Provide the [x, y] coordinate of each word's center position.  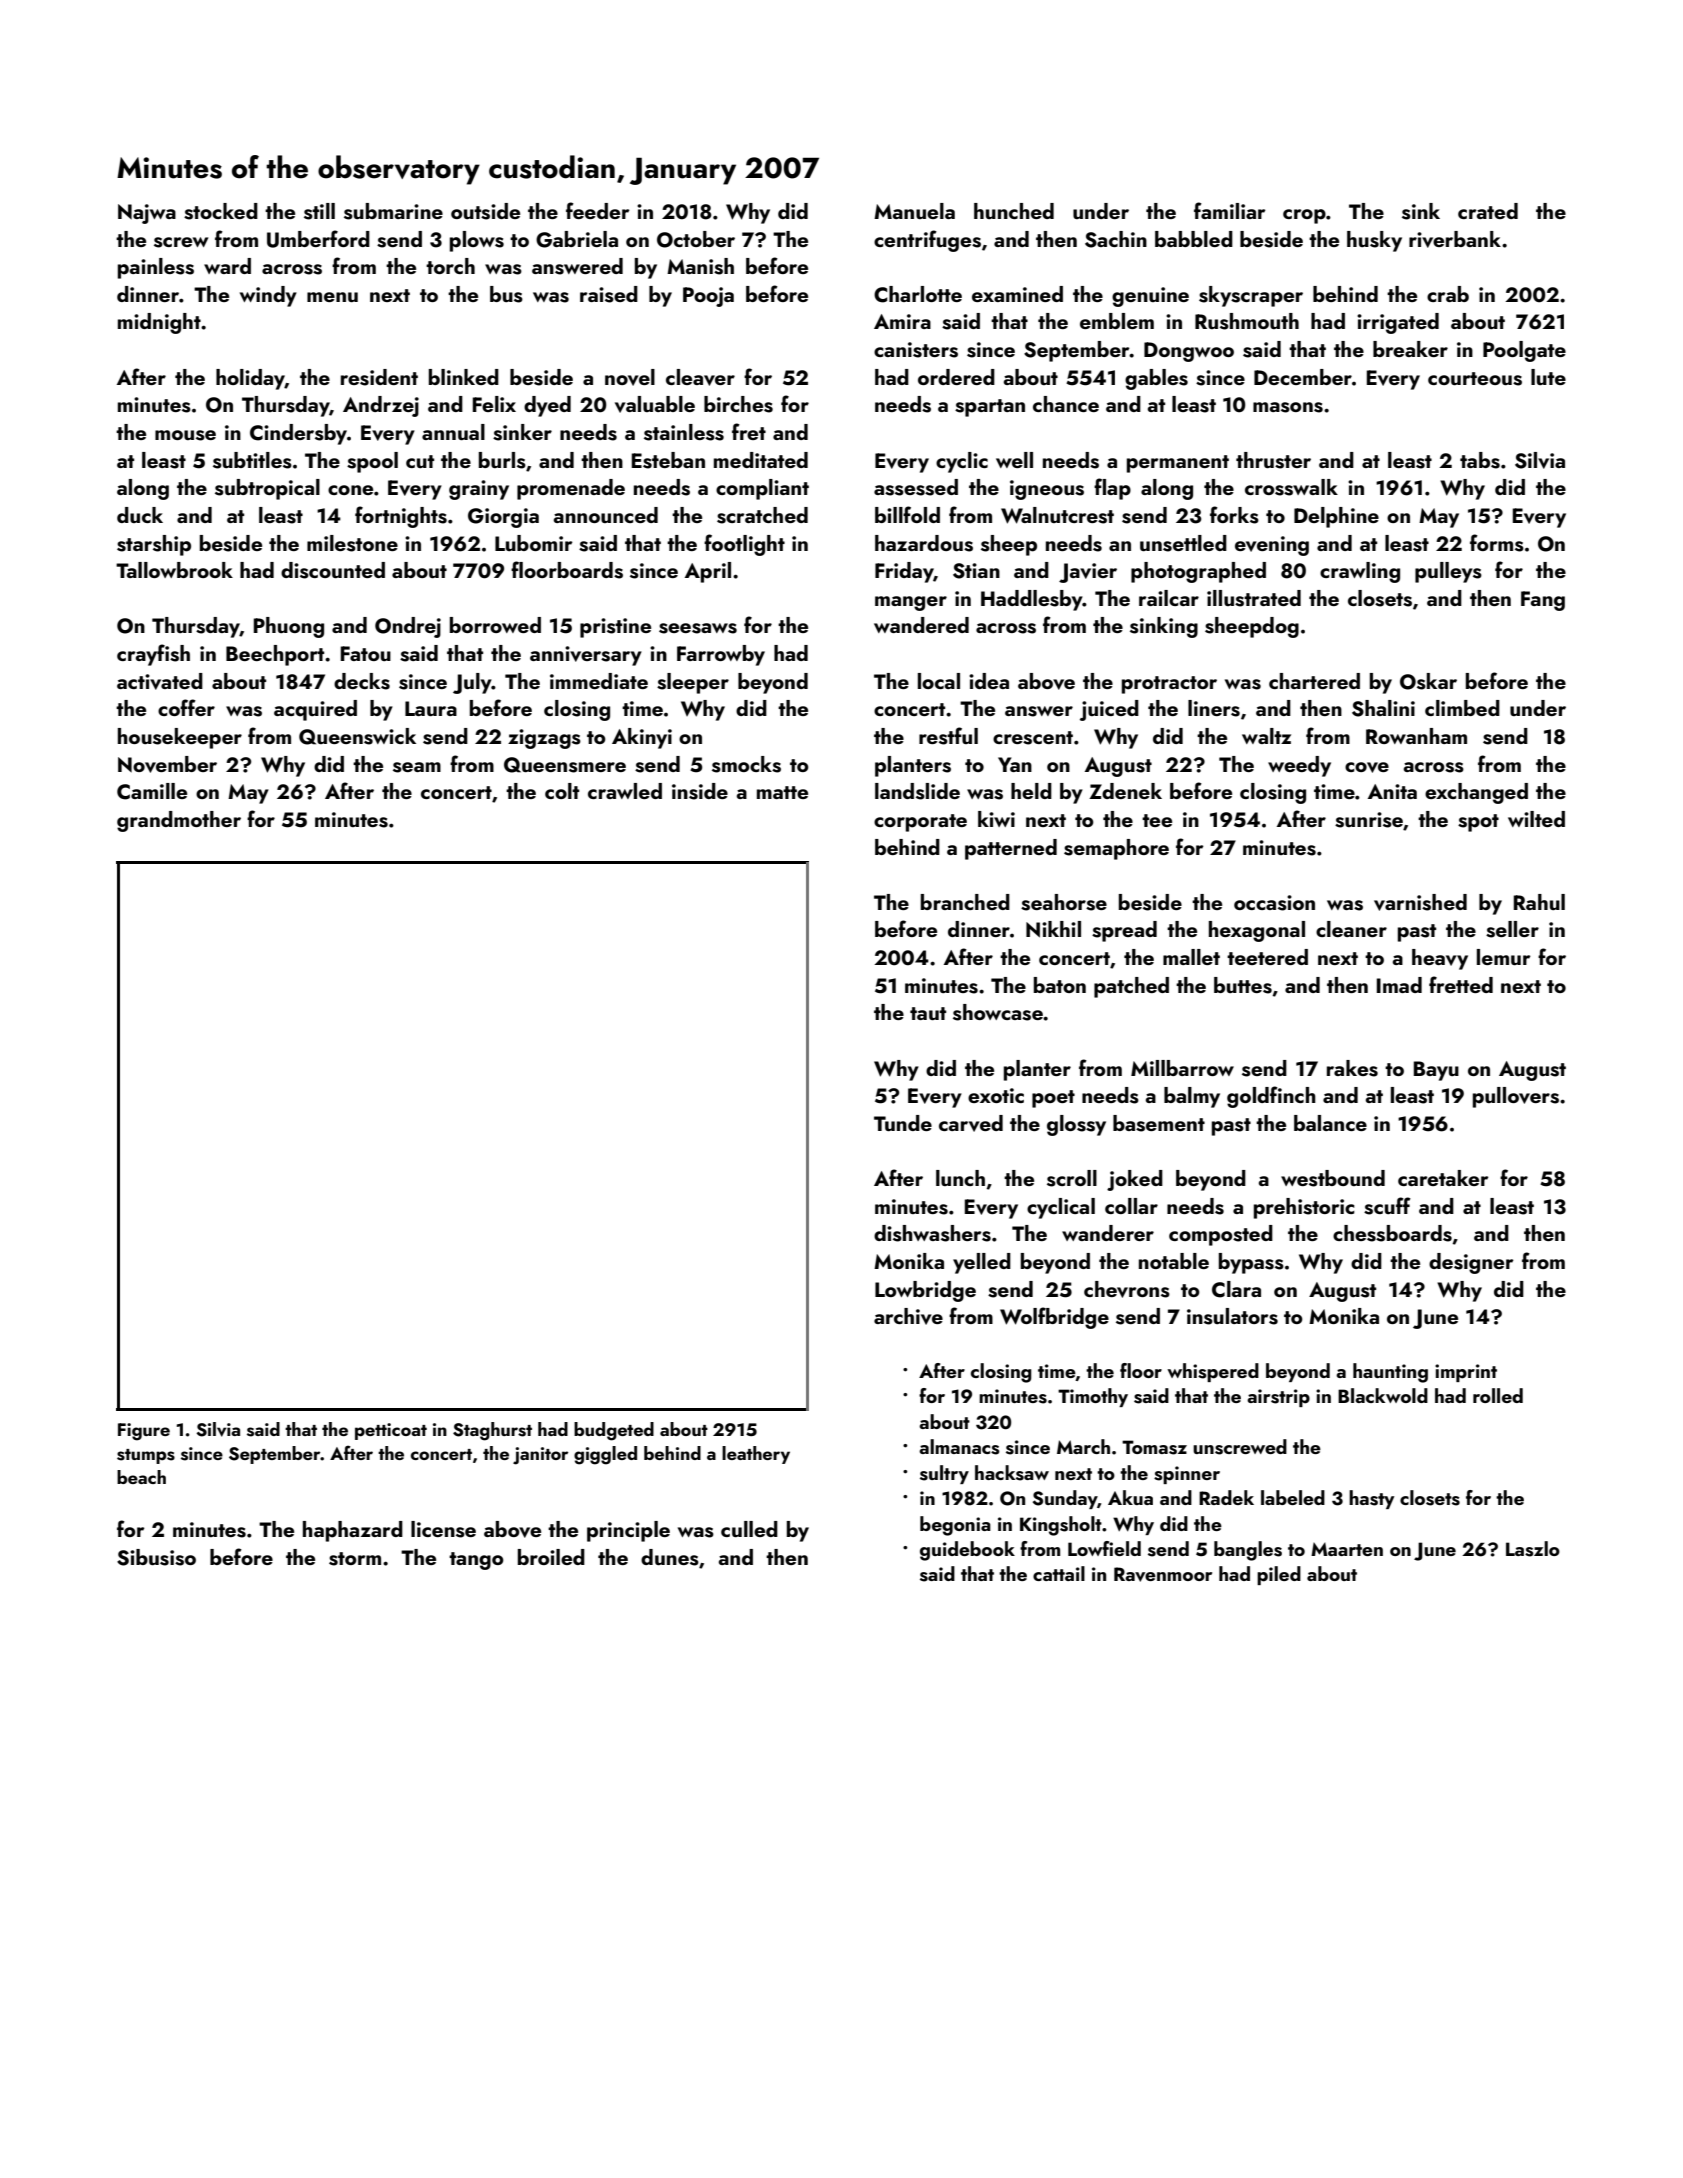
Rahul [1539, 902]
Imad [1399, 985]
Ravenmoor [1163, 1574]
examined [1017, 294]
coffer [186, 707]
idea [989, 681]
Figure [144, 1432]
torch [450, 266]
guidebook [967, 1551]
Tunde [903, 1123]
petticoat [391, 1431]
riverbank [1455, 239]
